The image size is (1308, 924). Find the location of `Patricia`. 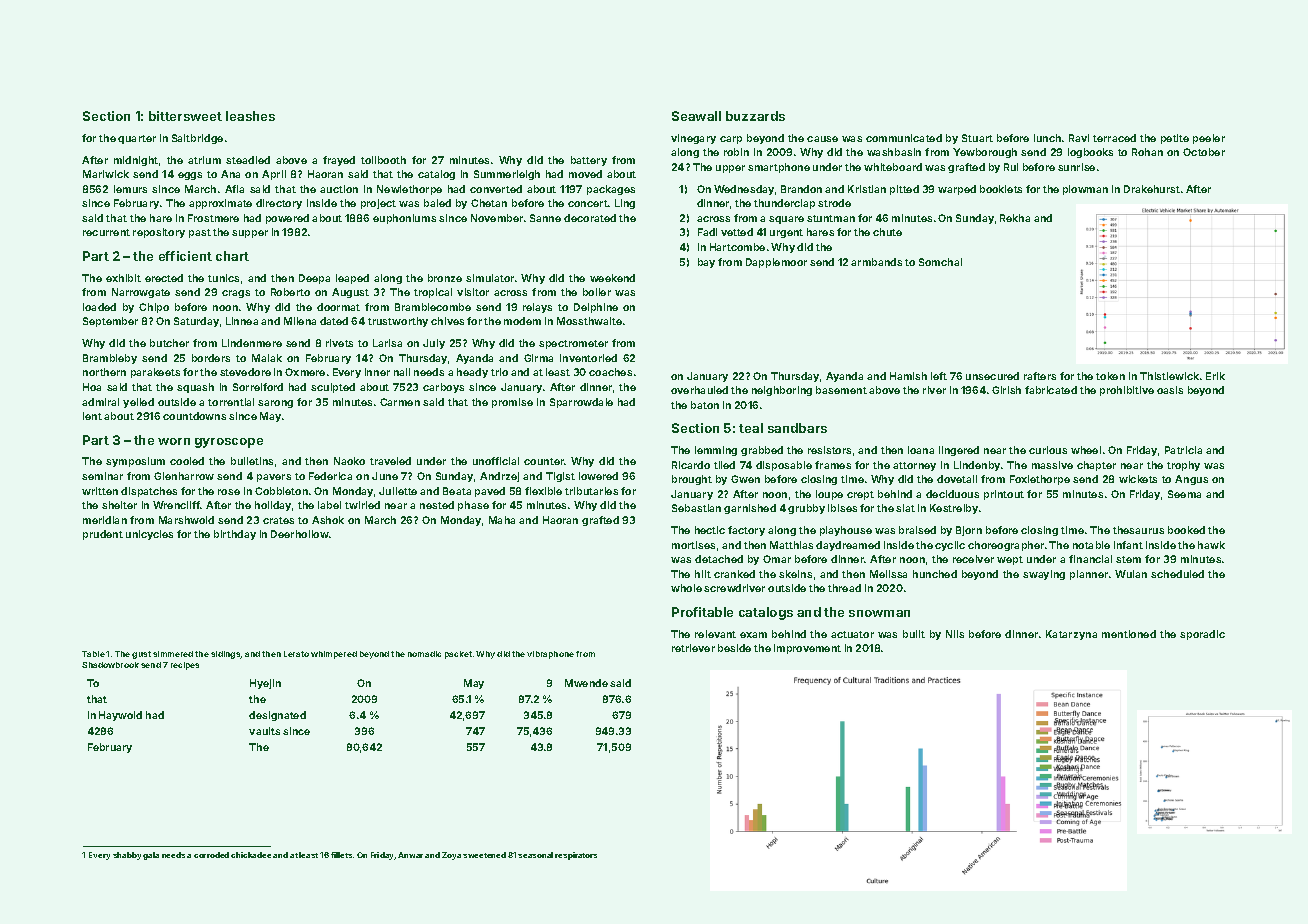

Patricia is located at coordinates (1183, 450).
